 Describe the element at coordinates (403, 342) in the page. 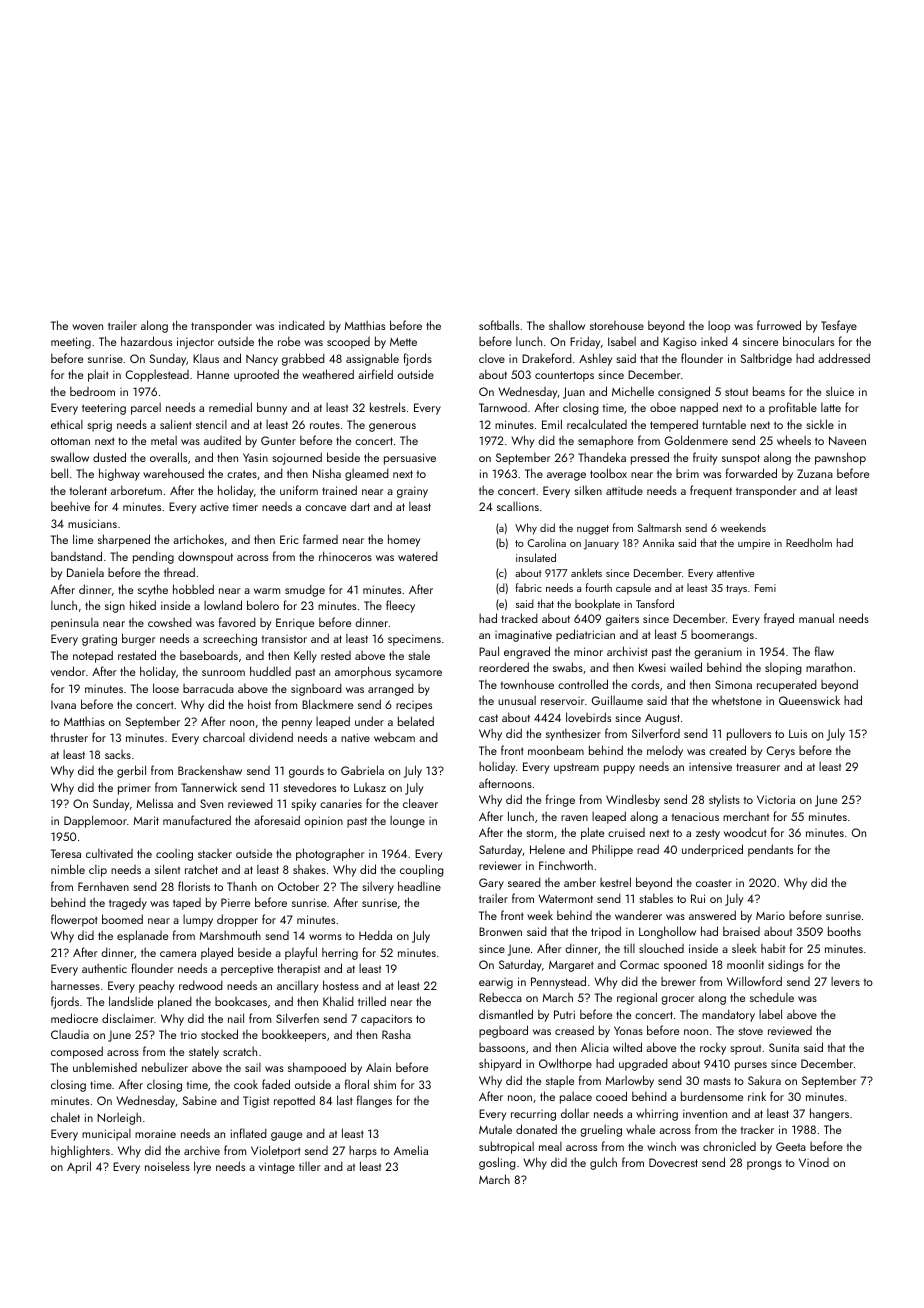

I see `Mette` at that location.
